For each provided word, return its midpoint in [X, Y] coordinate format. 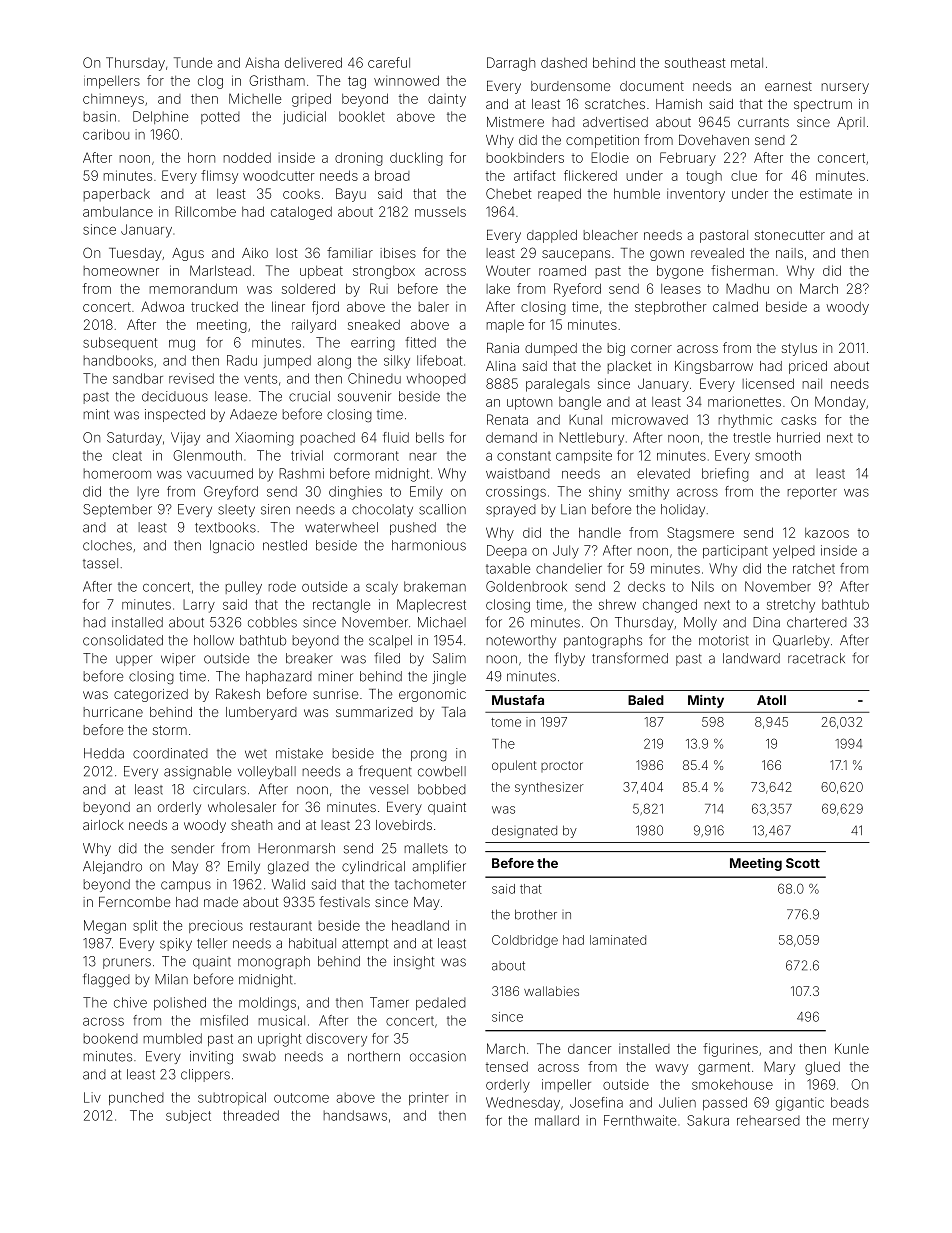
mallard [557, 1120]
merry [851, 1123]
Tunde [193, 62]
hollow [214, 640]
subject [188, 1116]
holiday [683, 510]
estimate [826, 193]
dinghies [355, 493]
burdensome [570, 86]
